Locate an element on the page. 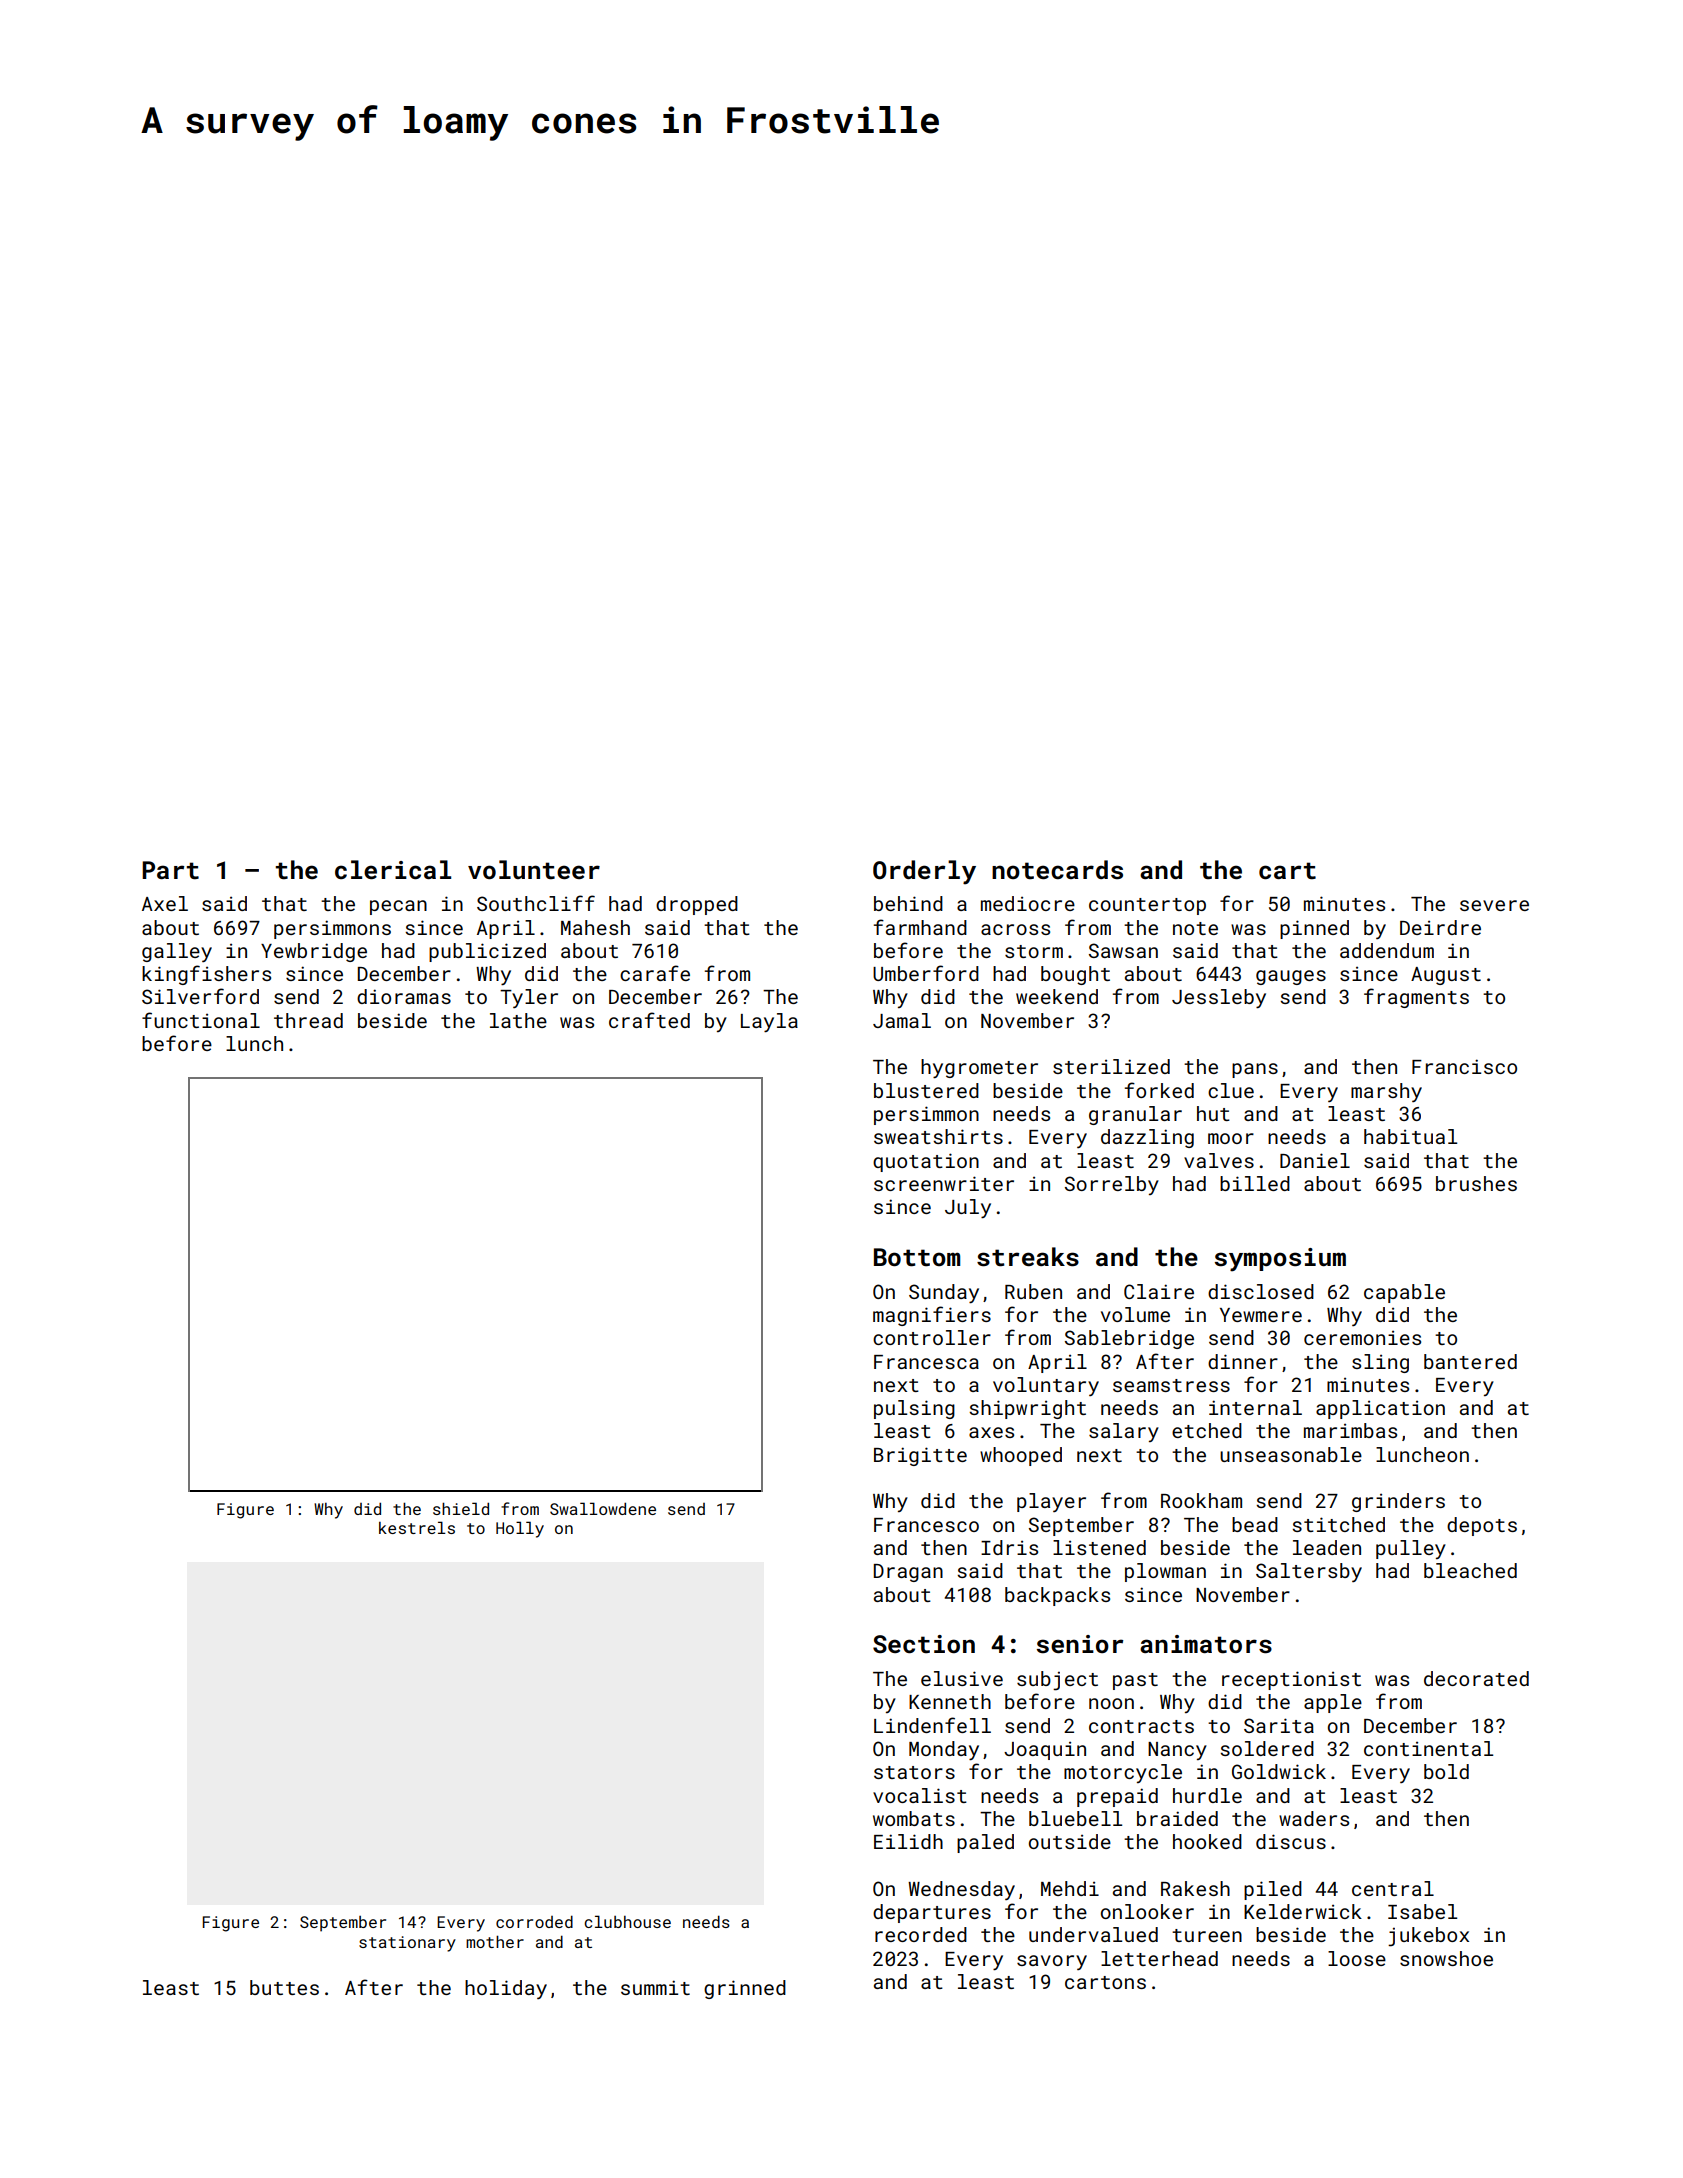 The height and width of the page is (2178, 1683). Bottom is located at coordinates (917, 1257).
